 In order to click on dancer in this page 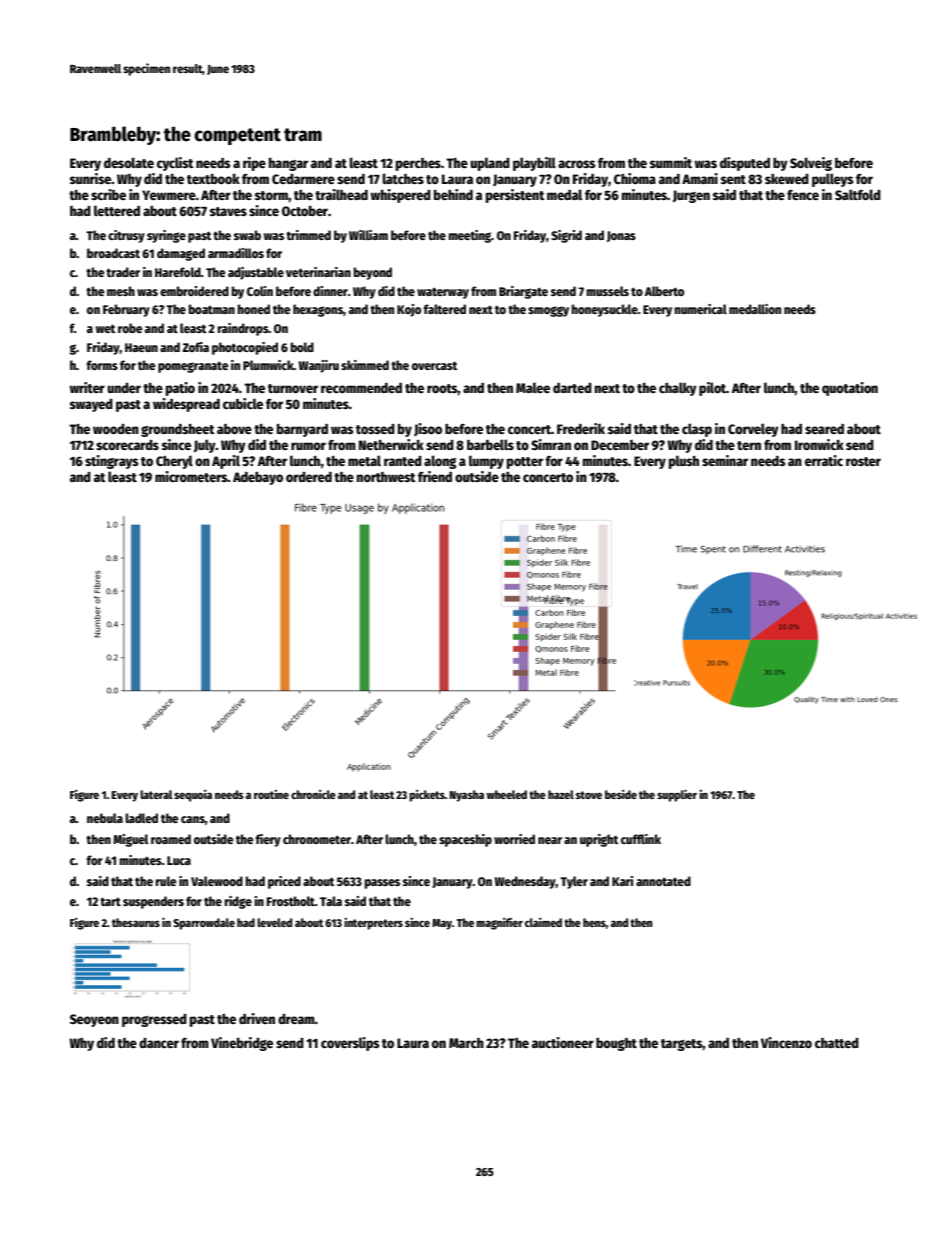, I will do `click(159, 1043)`.
